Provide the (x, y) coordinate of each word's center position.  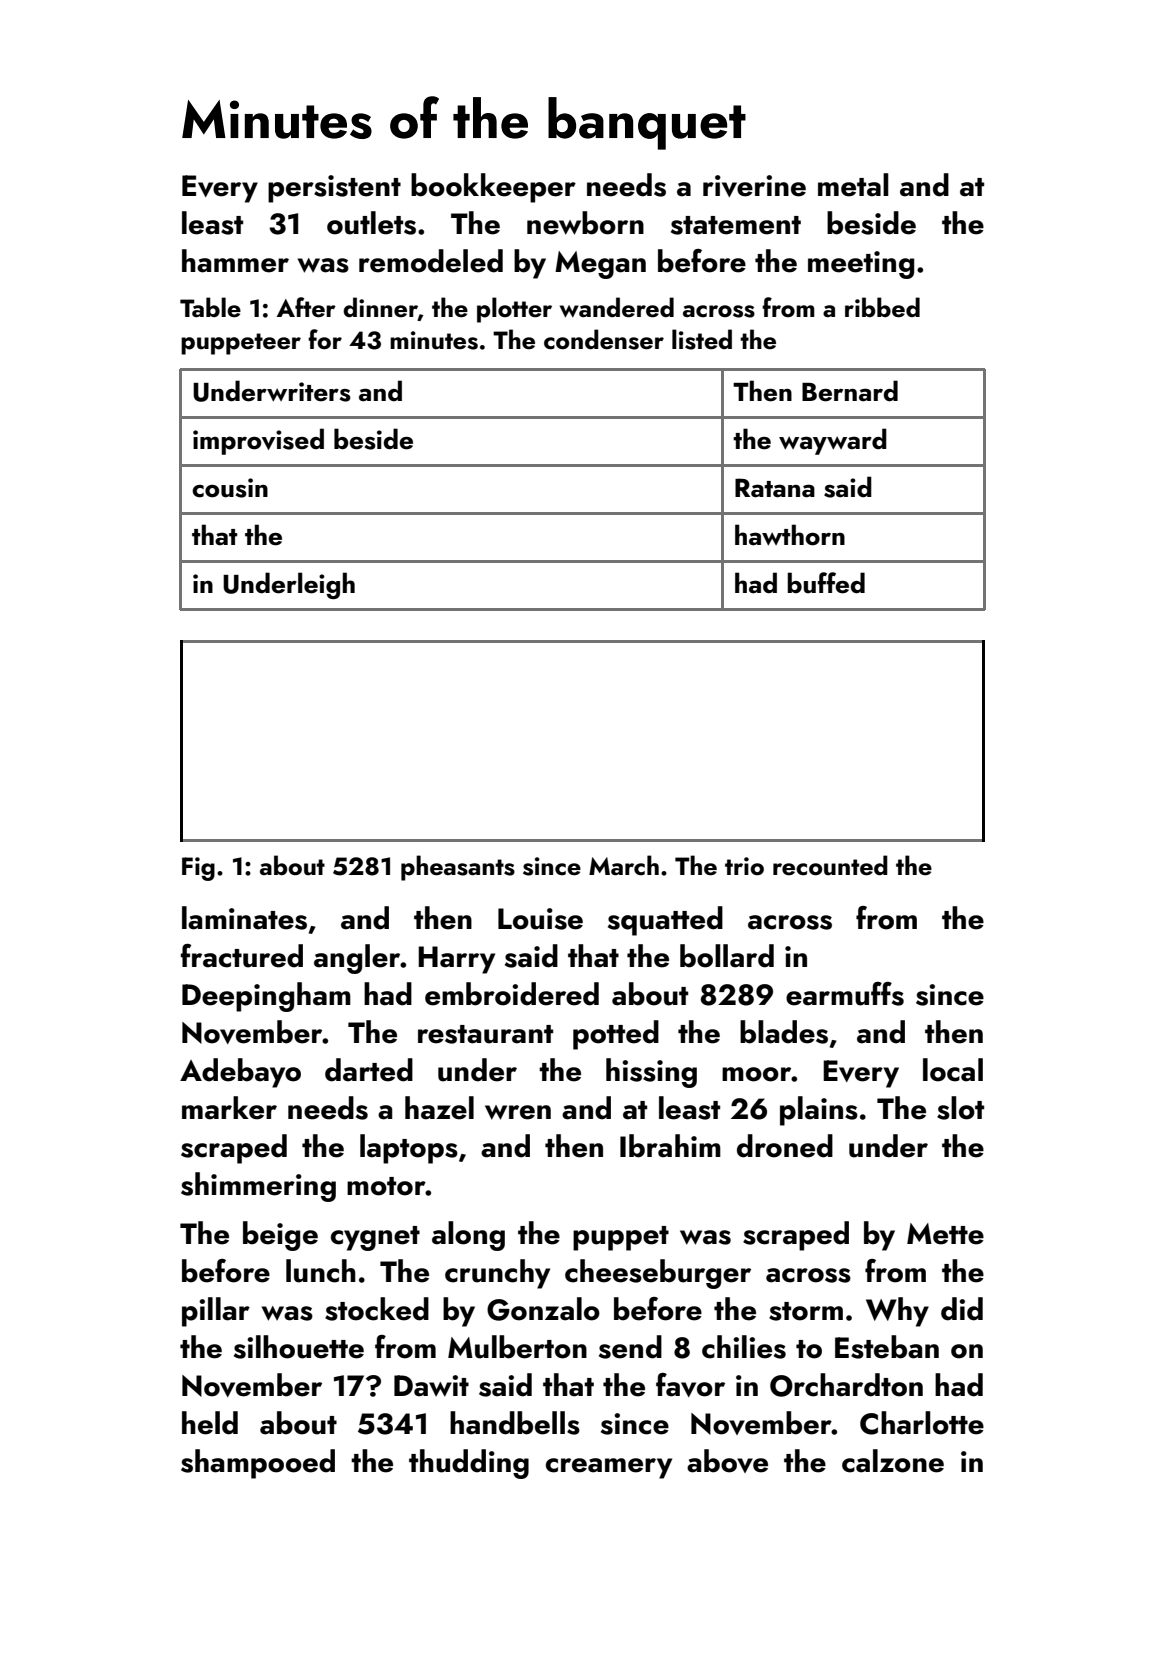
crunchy (497, 1274)
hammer (235, 261)
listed (702, 339)
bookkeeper (493, 188)
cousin (230, 488)
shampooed (258, 1464)
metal (853, 185)
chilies (744, 1347)
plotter (514, 310)
